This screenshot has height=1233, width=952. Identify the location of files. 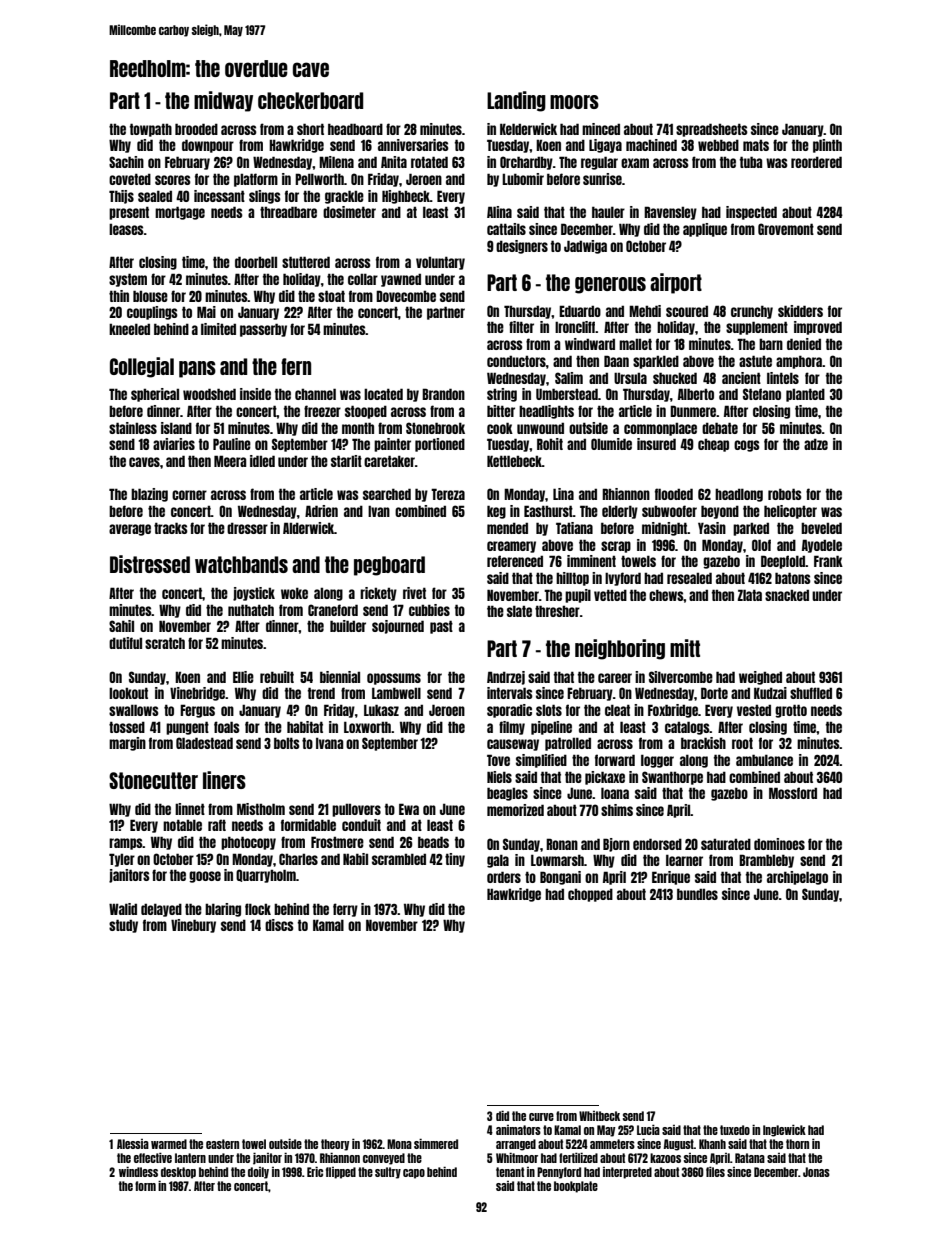
(715, 1171).
